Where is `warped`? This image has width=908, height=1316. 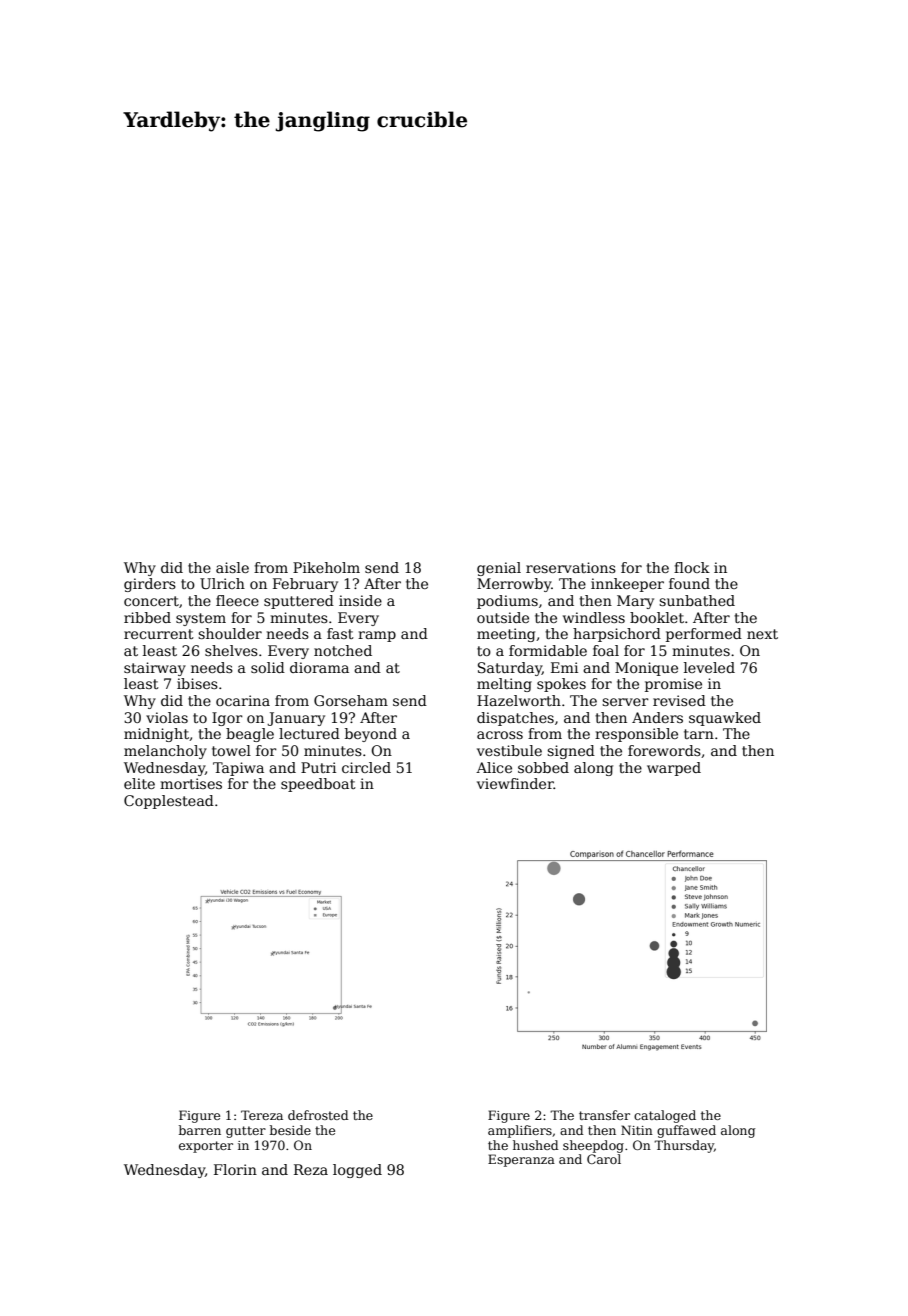 warped is located at coordinates (674, 769).
